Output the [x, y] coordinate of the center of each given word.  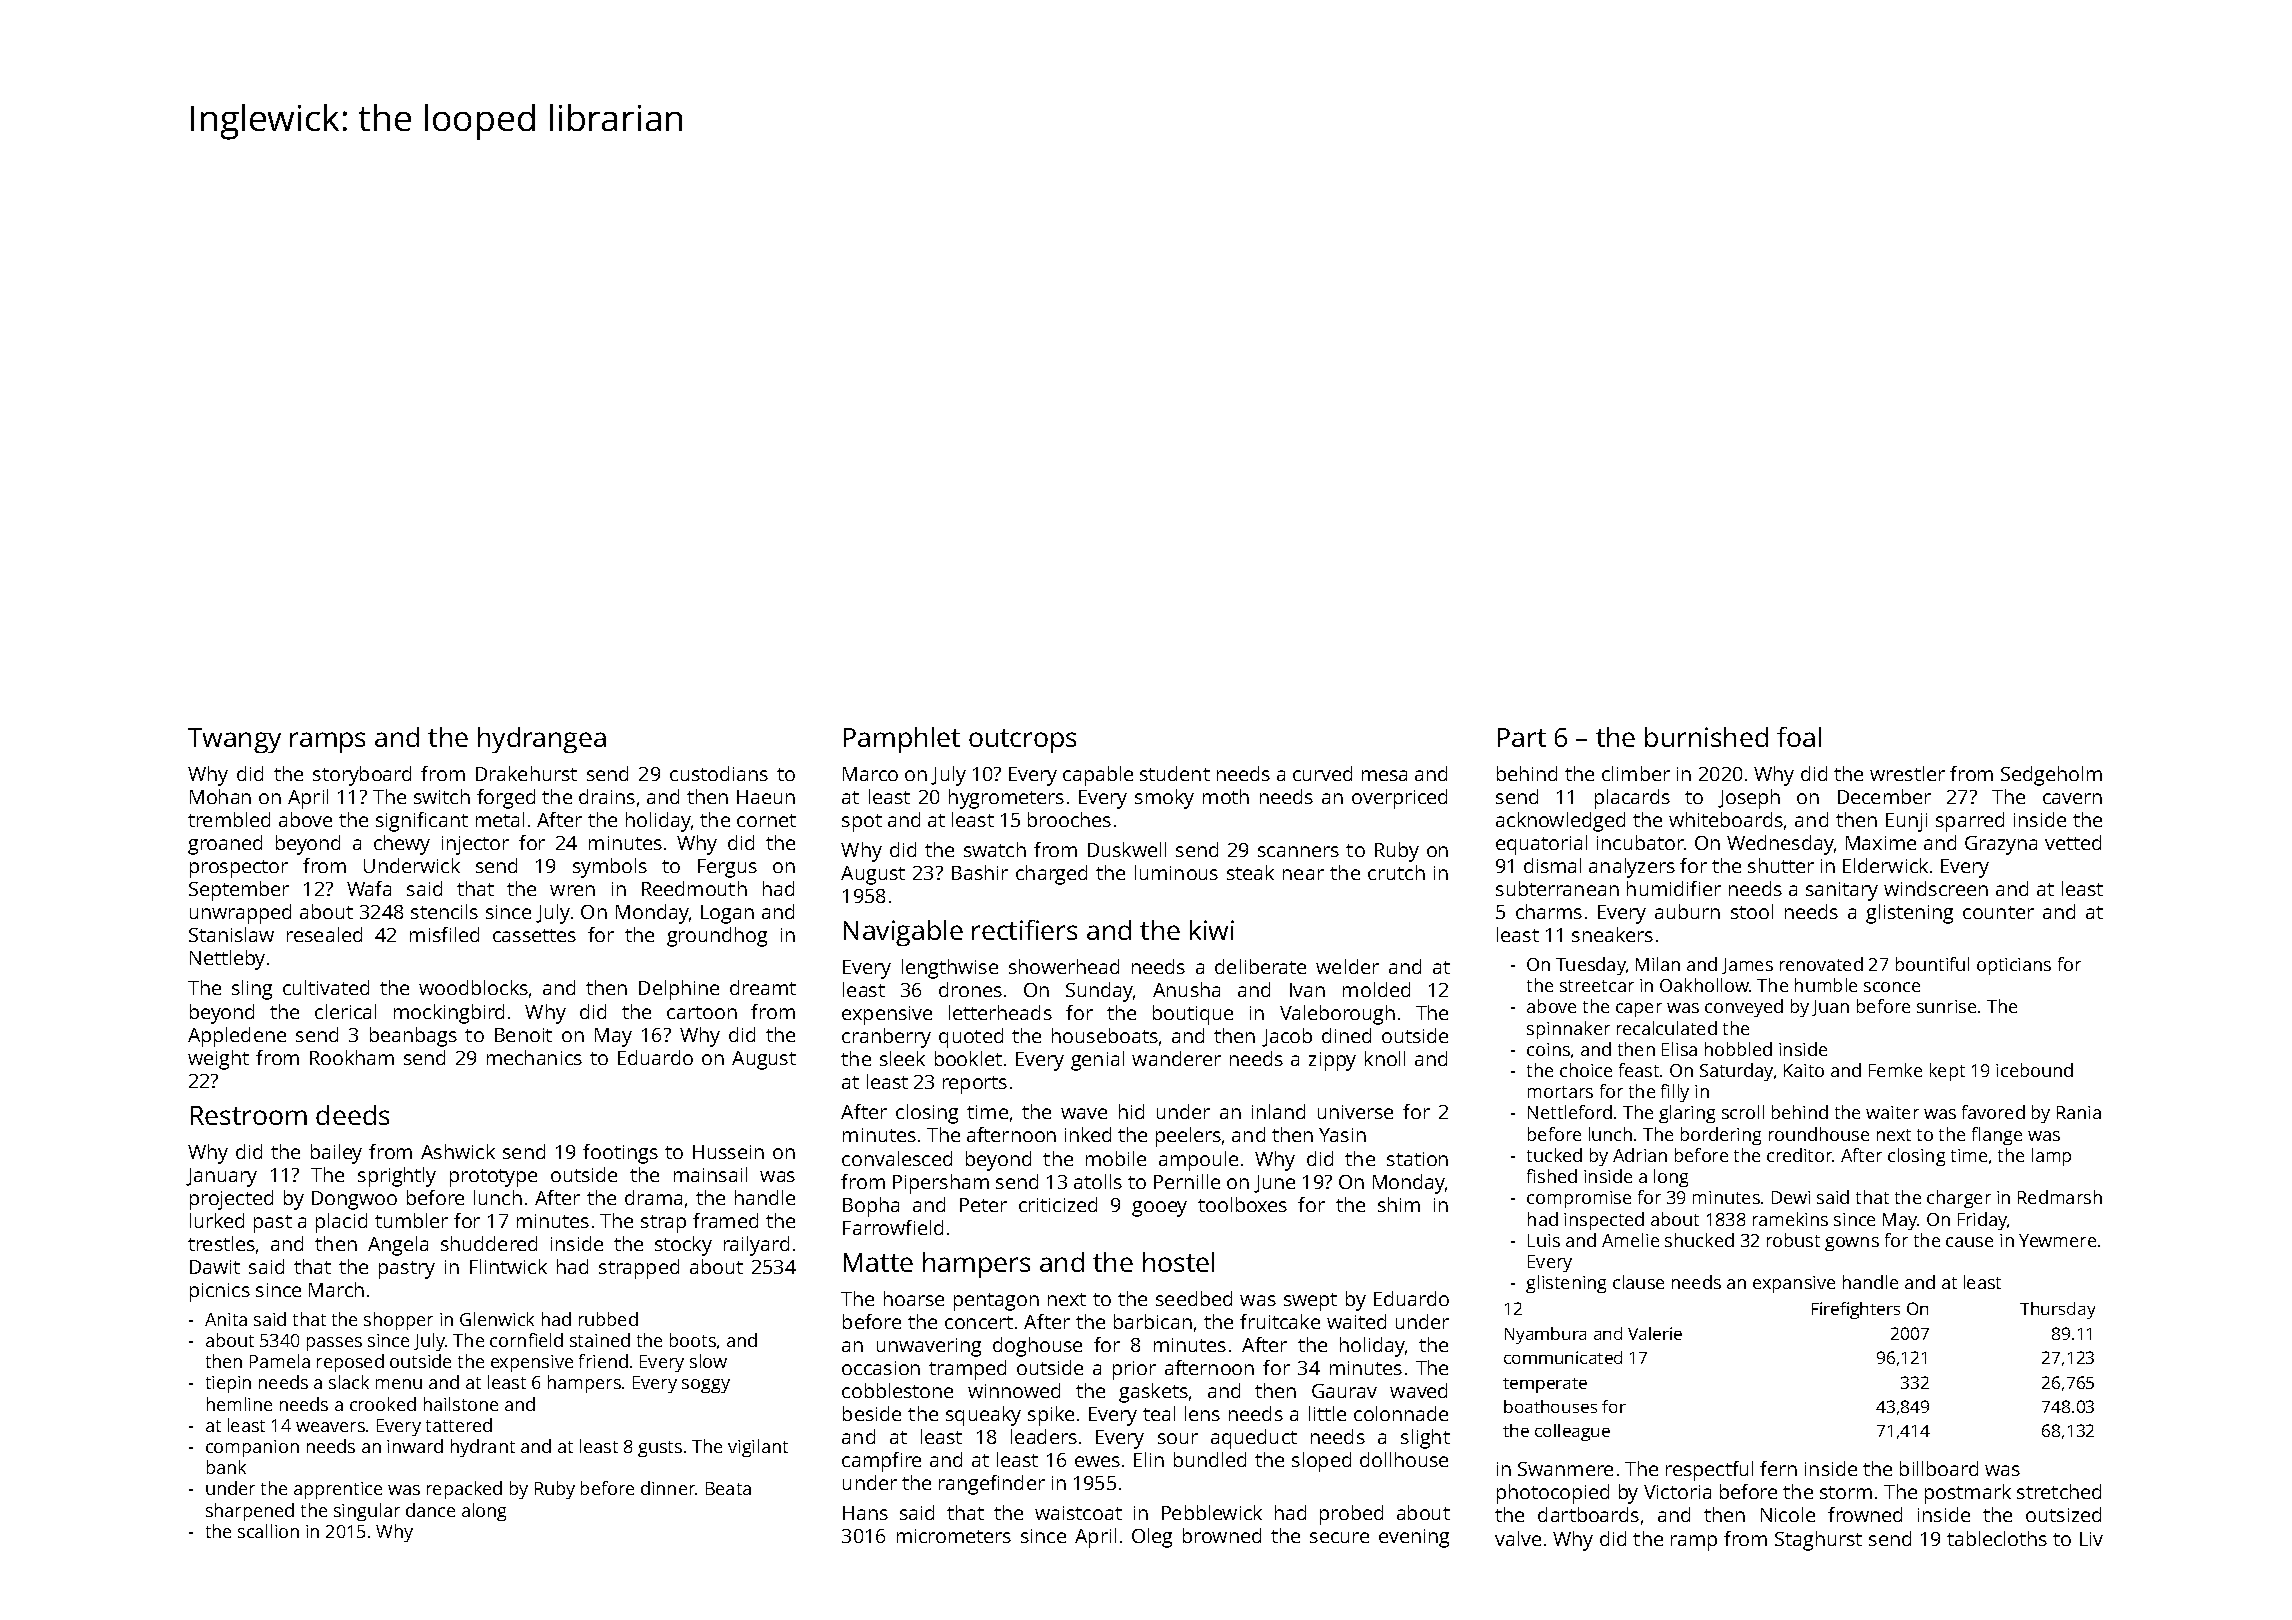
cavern [2072, 798]
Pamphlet [902, 740]
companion [252, 1448]
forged [506, 799]
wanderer [1176, 1058]
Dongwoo [354, 1200]
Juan [1830, 1008]
